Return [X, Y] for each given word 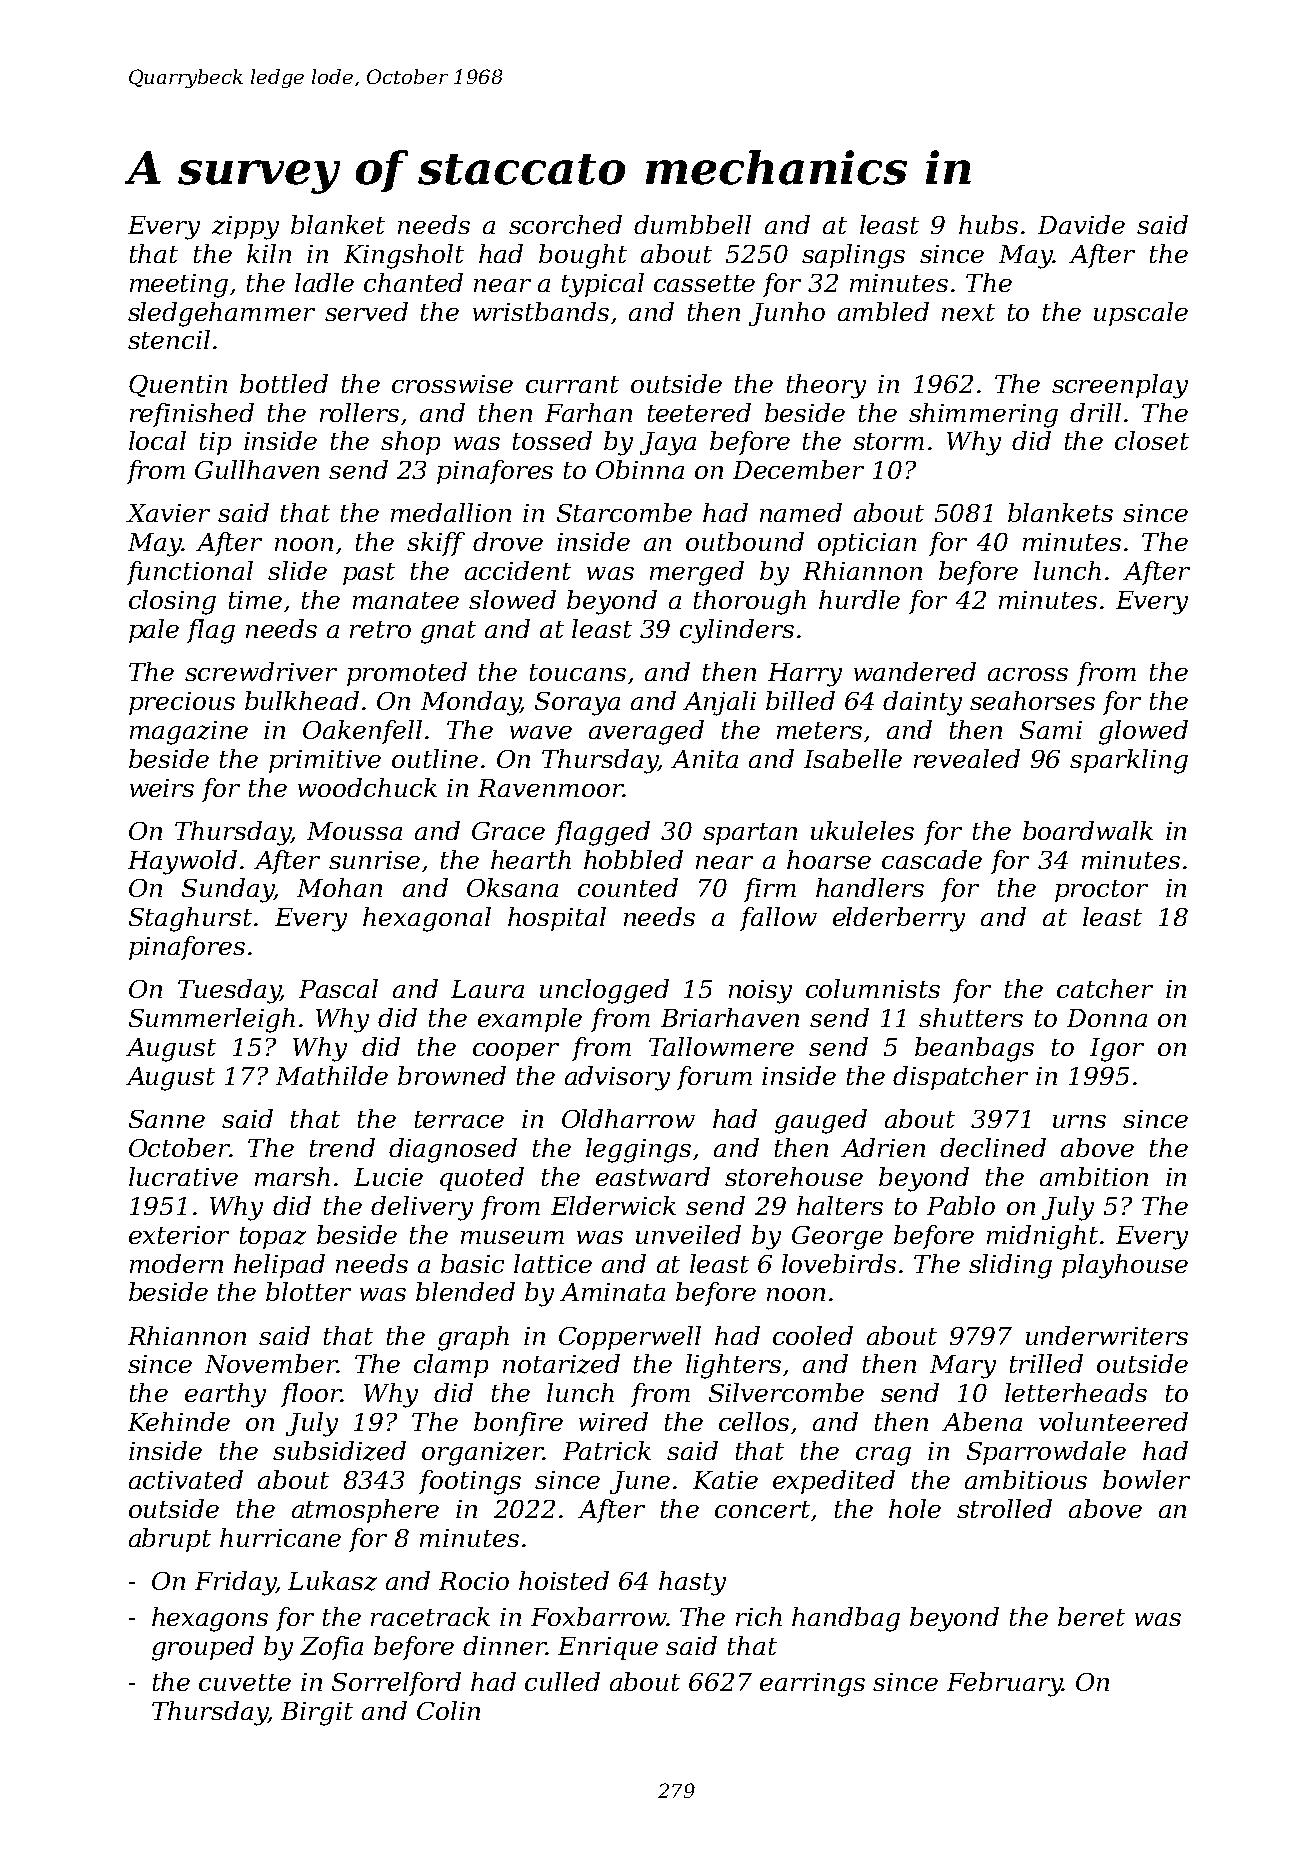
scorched [565, 224]
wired [613, 1421]
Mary [963, 1367]
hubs [988, 224]
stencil [169, 339]
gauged [821, 1121]
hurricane [280, 1537]
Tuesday [229, 991]
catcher [1105, 988]
